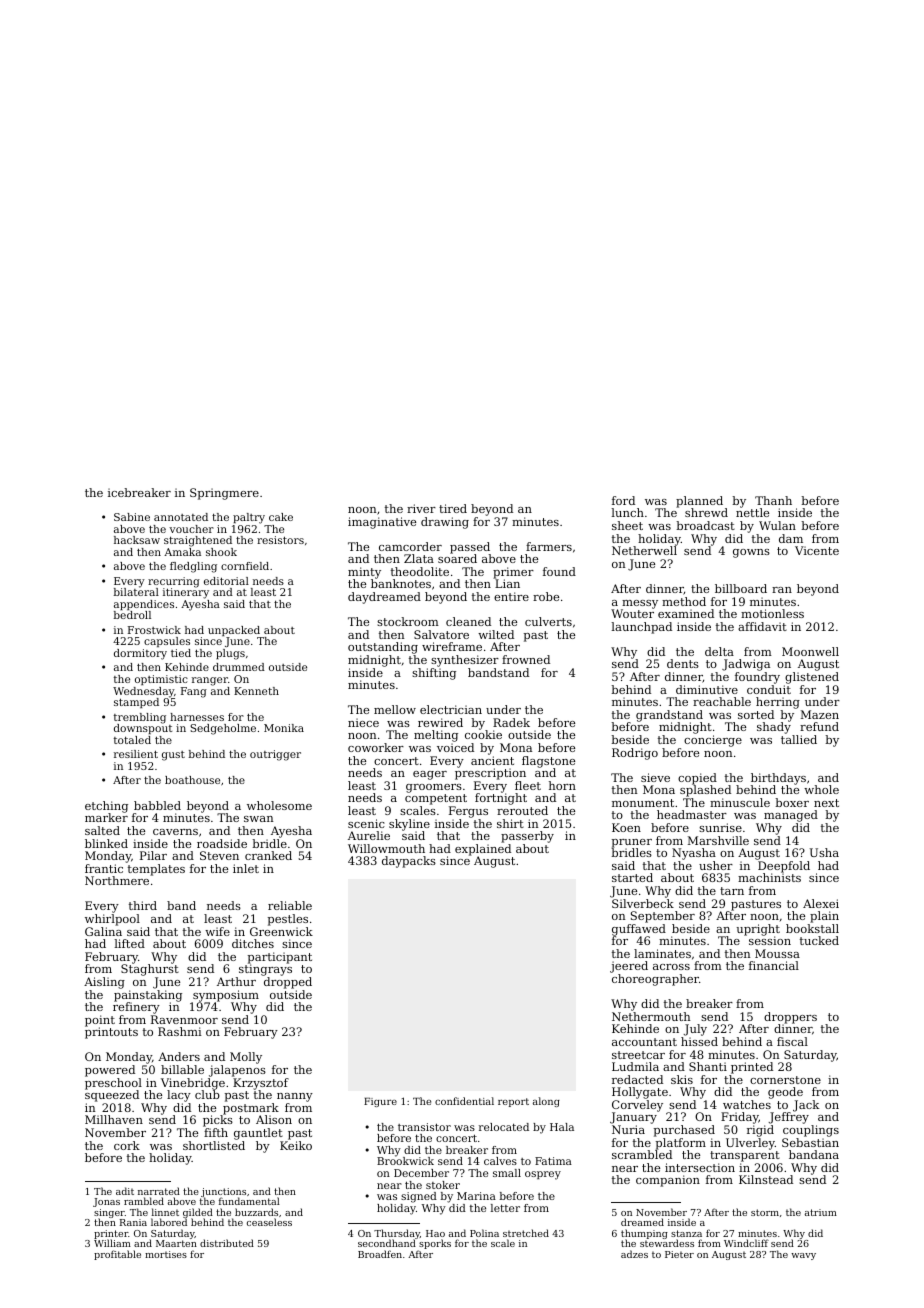 The image size is (924, 1308). I want to click on tired, so click(453, 508).
